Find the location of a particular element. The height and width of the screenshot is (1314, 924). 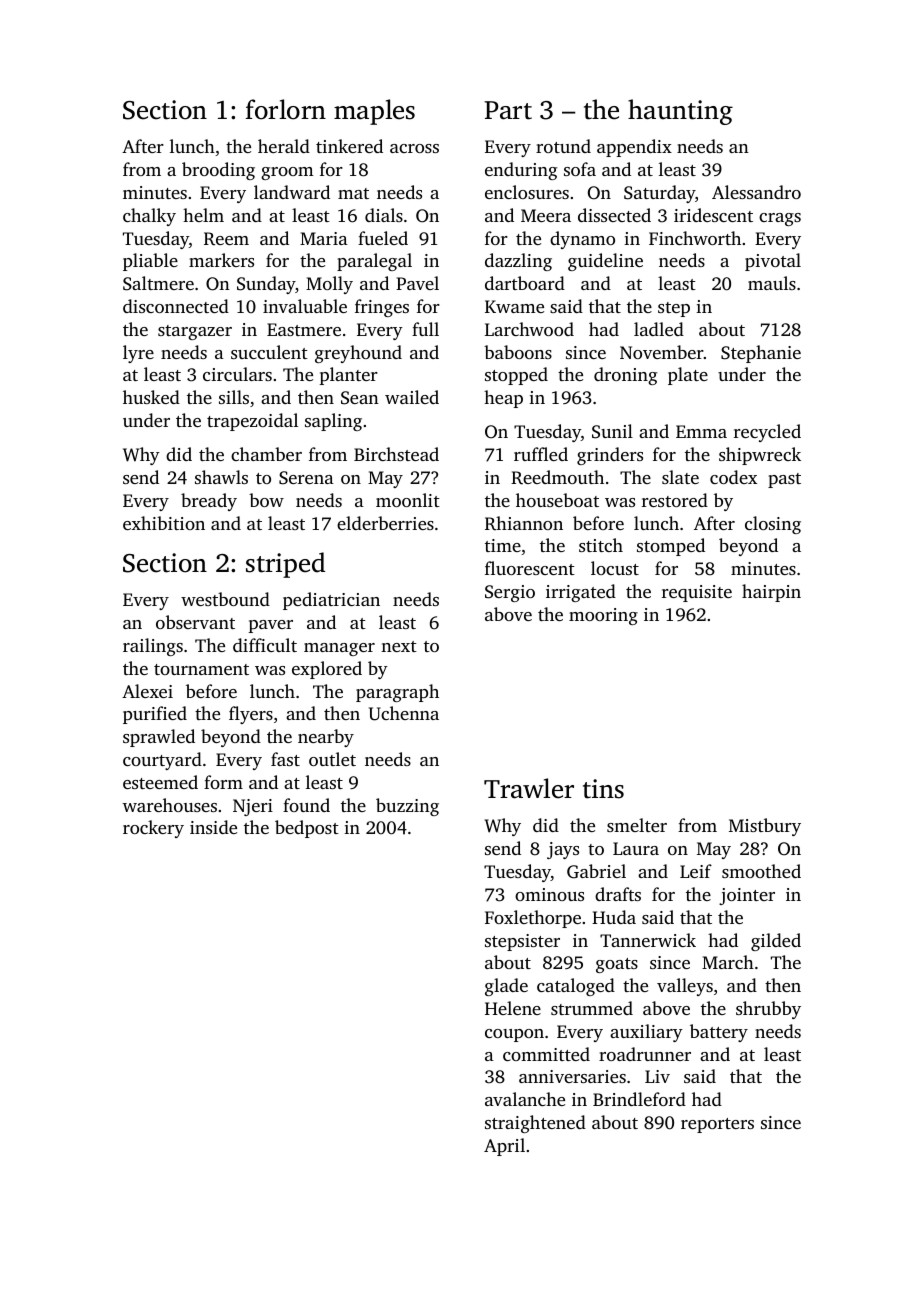

dissected is located at coordinates (614, 215).
